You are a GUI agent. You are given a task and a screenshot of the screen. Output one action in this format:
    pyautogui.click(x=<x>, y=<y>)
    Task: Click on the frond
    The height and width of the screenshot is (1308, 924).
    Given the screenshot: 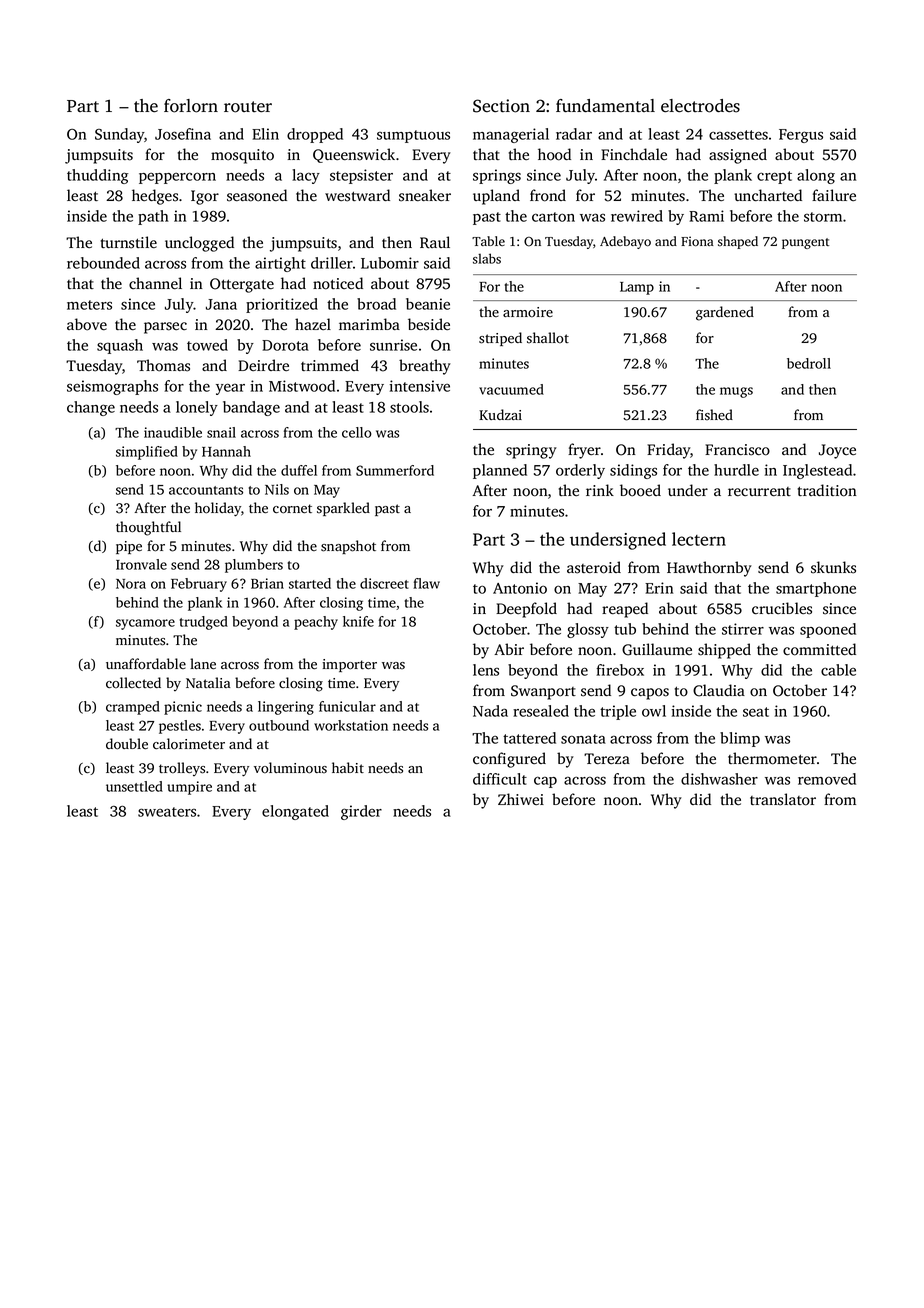 What is the action you would take?
    pyautogui.click(x=548, y=195)
